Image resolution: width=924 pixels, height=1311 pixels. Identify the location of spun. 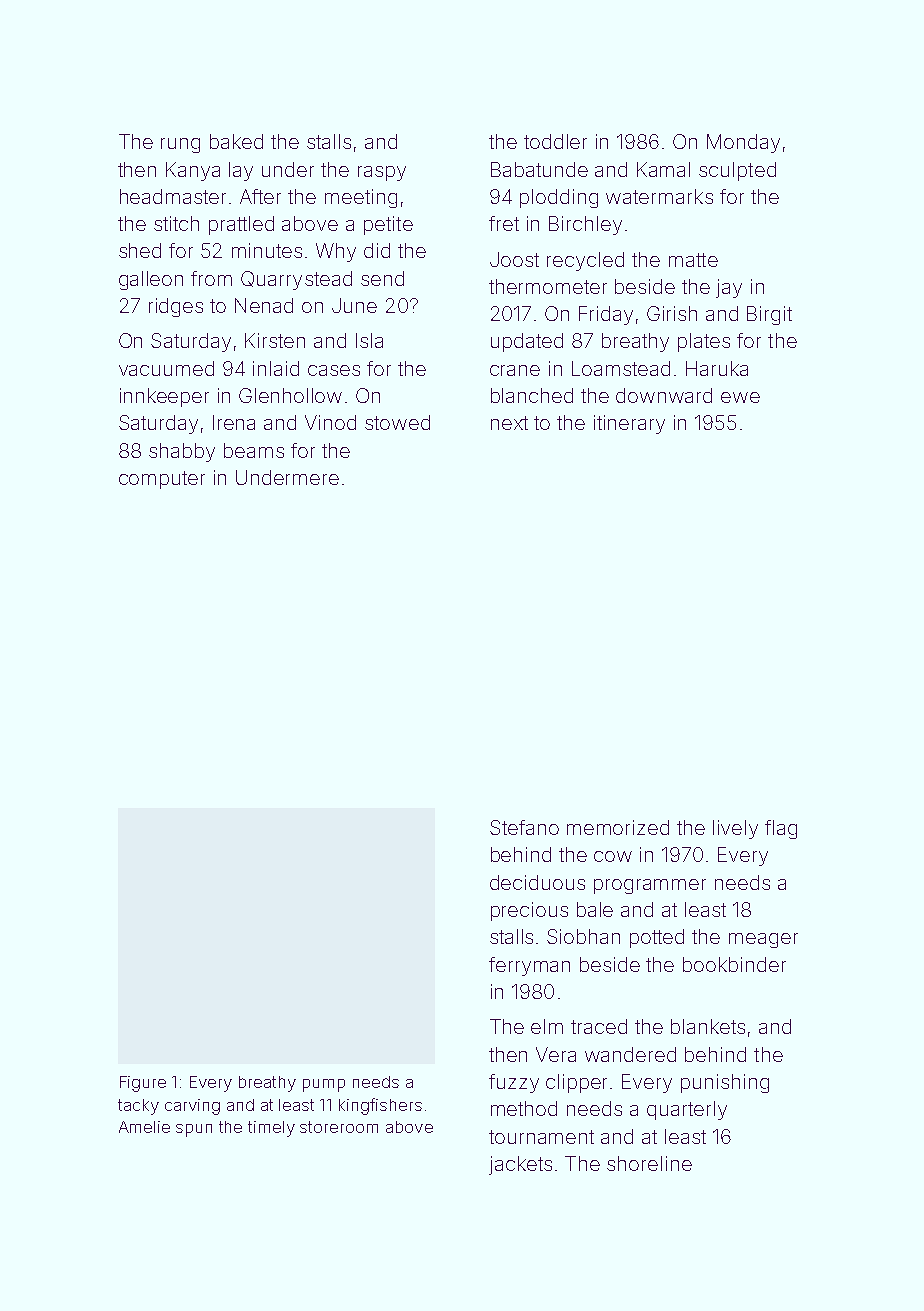
(194, 1130).
